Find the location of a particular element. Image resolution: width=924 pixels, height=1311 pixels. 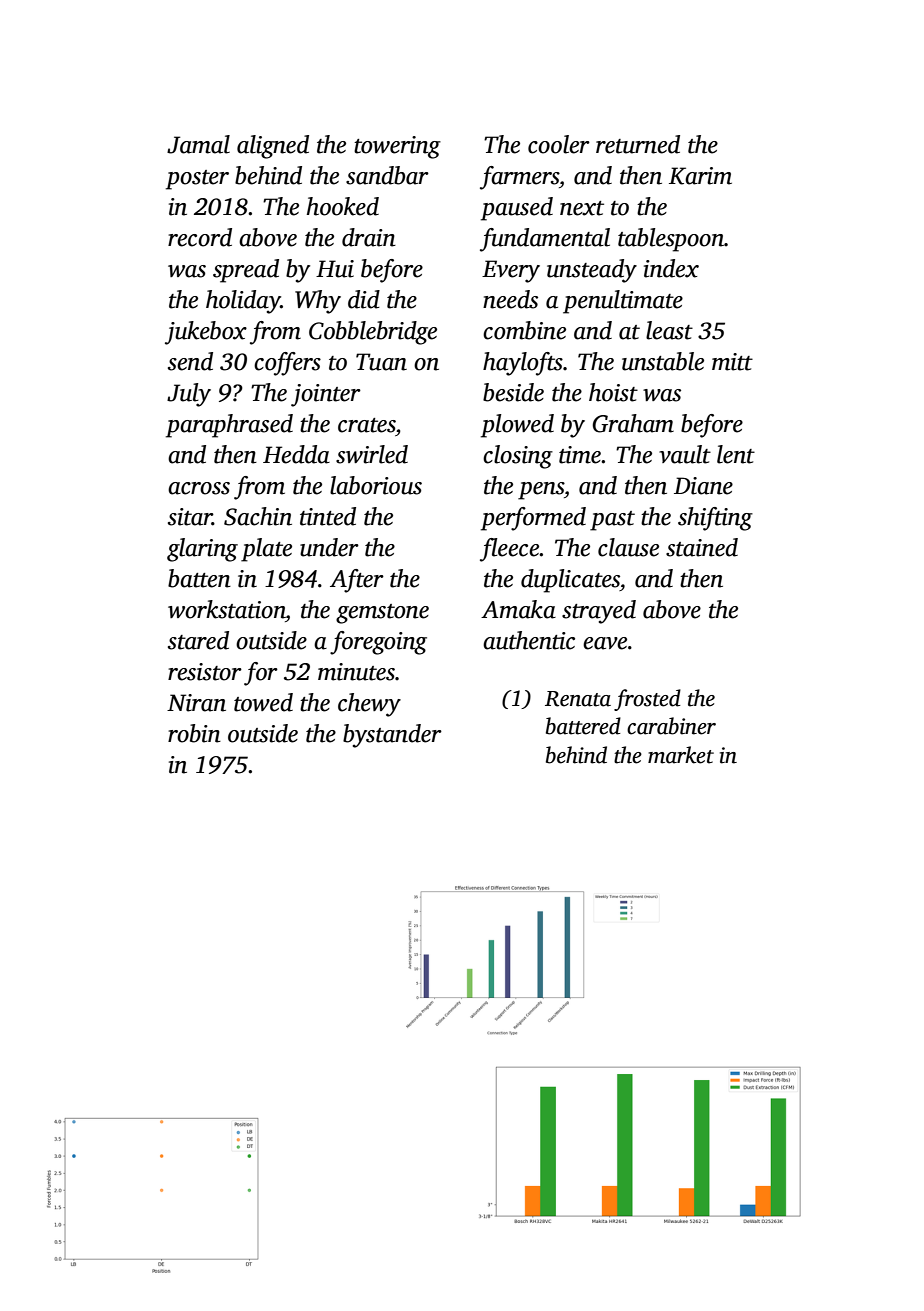

foregoing is located at coordinates (378, 643).
